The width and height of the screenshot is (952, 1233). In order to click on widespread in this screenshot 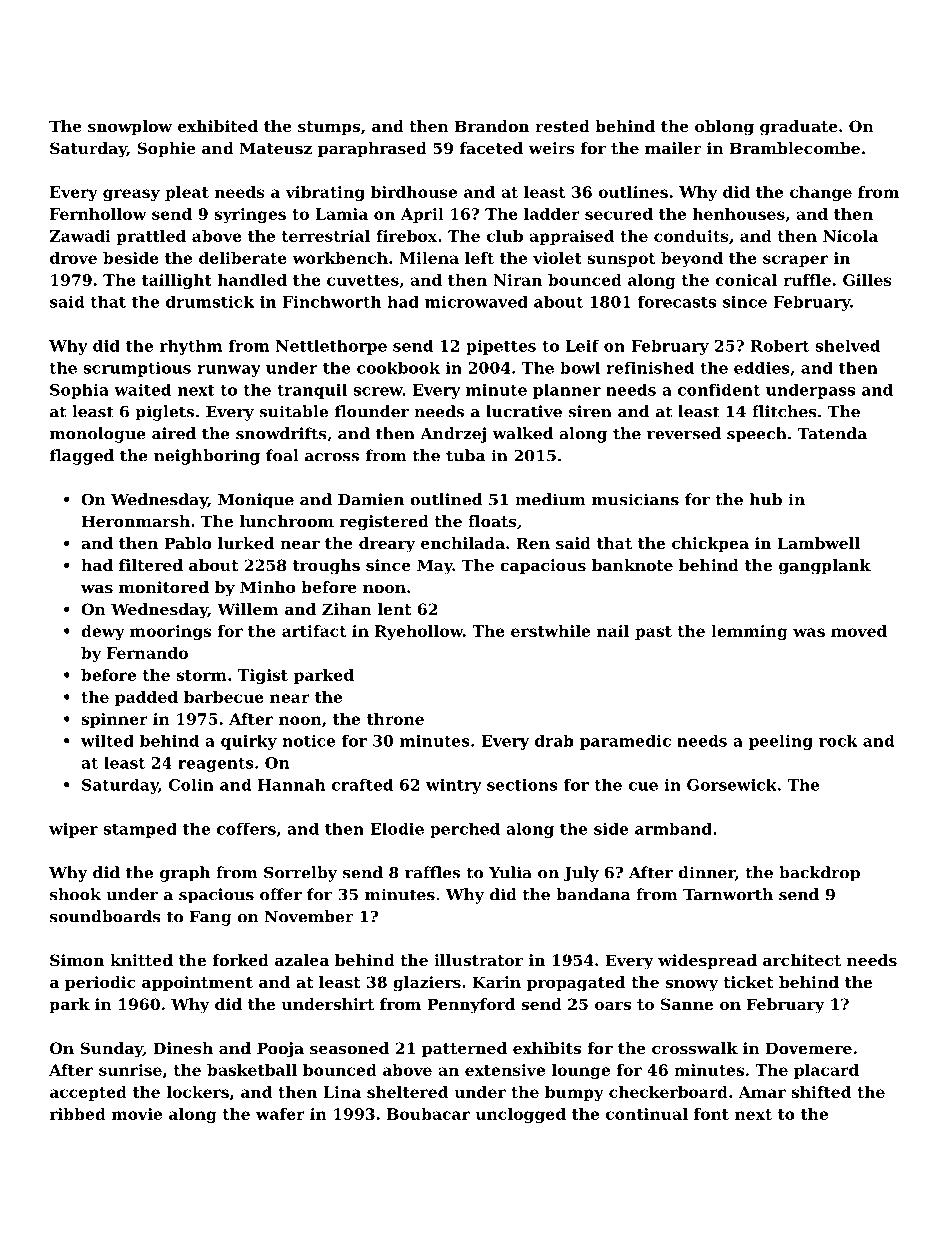, I will do `click(707, 961)`.
